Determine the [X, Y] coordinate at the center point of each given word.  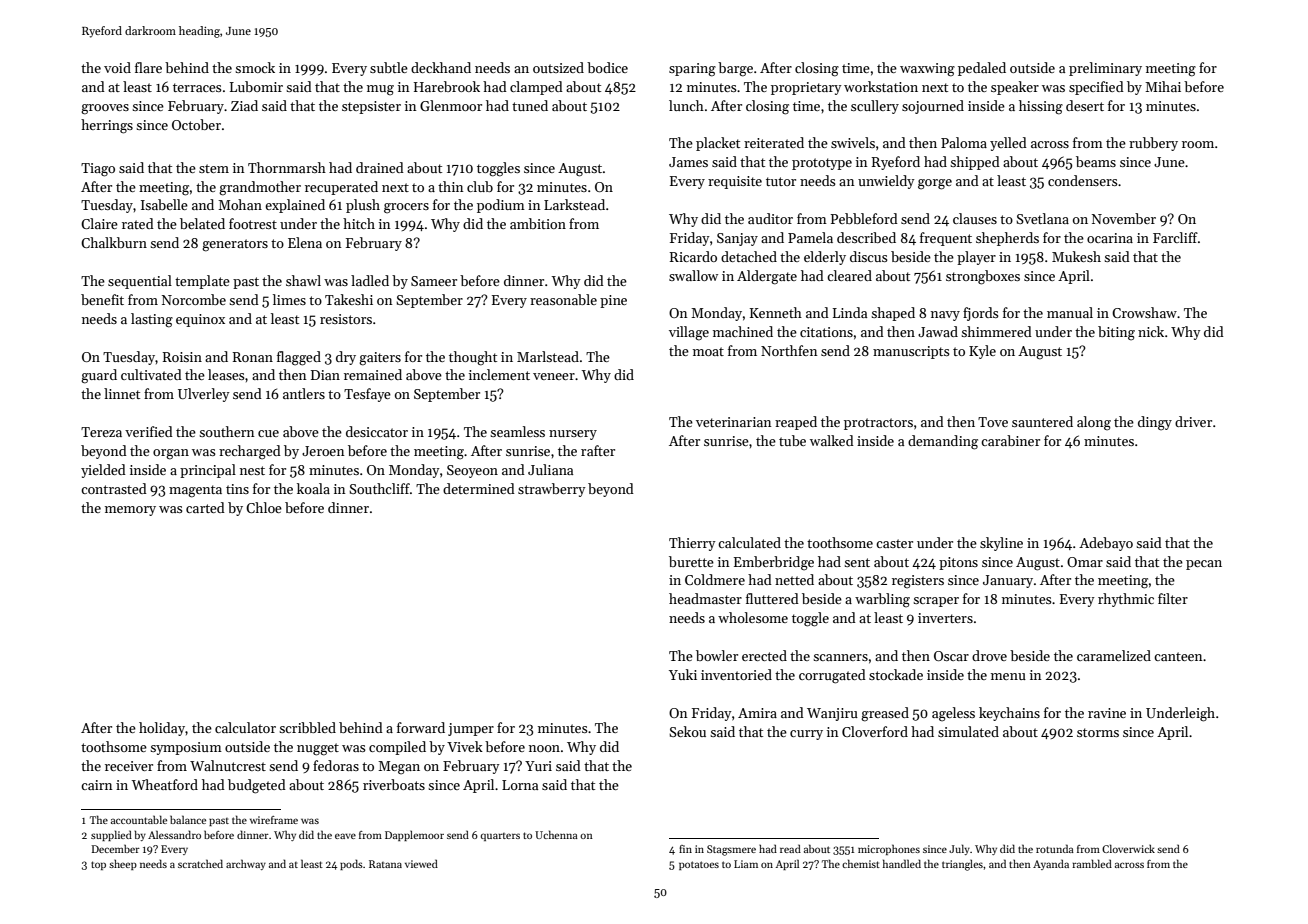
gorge [935, 184]
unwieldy [886, 182]
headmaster [705, 598]
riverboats [394, 784]
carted [205, 507]
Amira [757, 713]
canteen [1178, 656]
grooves [105, 109]
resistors [346, 319]
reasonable [563, 299]
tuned [530, 105]
